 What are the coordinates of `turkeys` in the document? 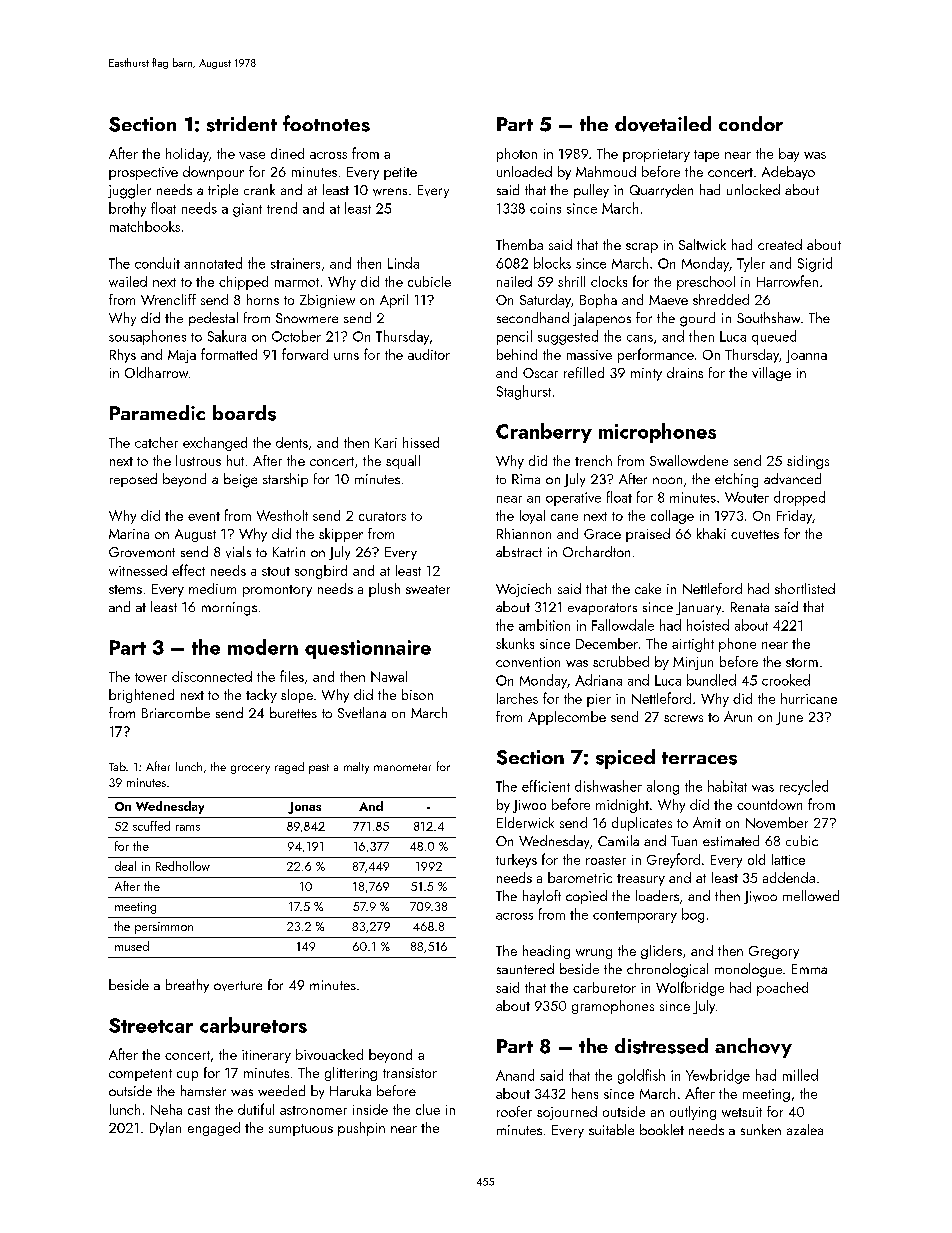 It's located at (516, 861).
